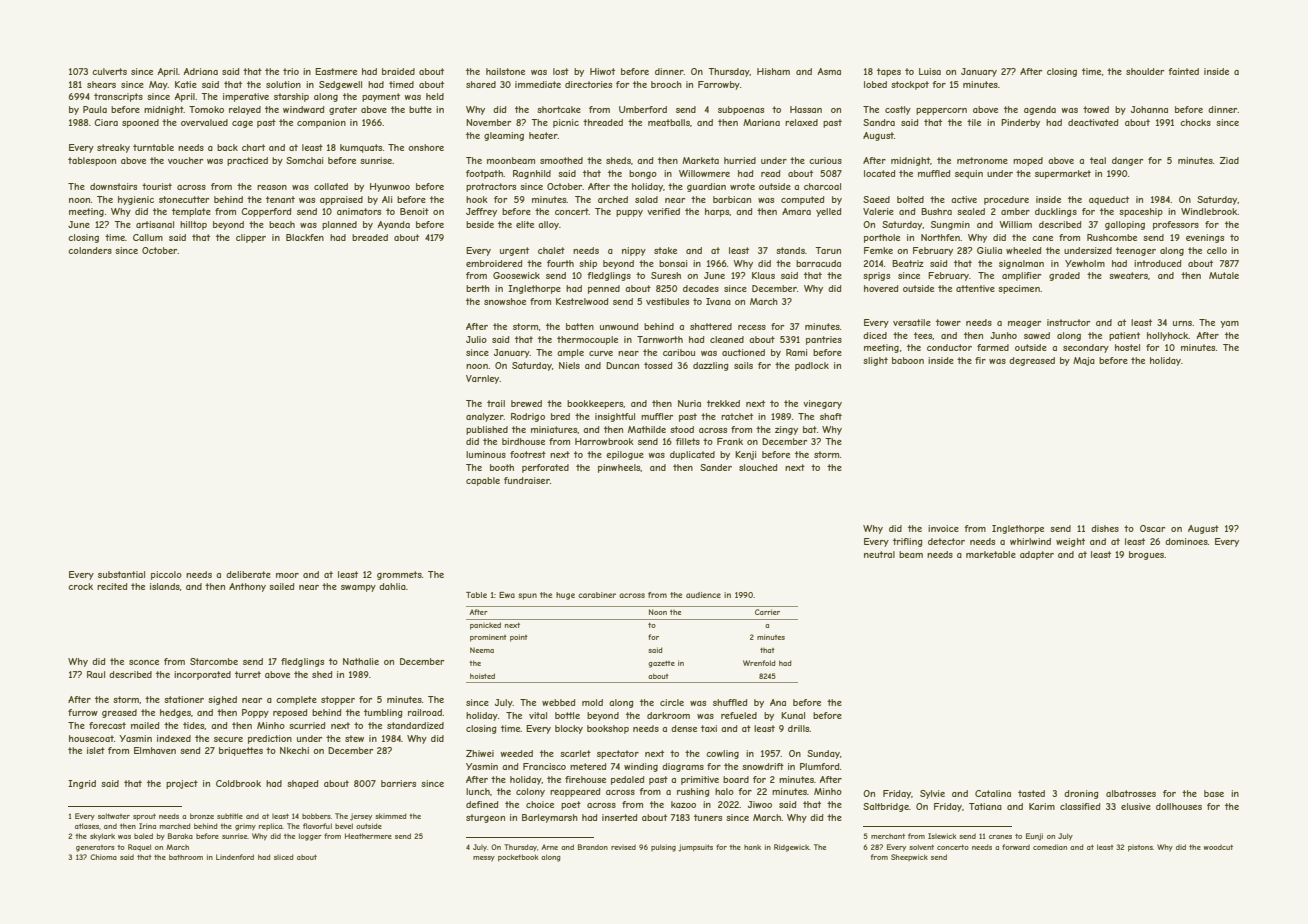 The height and width of the image is (924, 1308). What do you see at coordinates (1037, 555) in the image?
I see `adapter` at bounding box center [1037, 555].
